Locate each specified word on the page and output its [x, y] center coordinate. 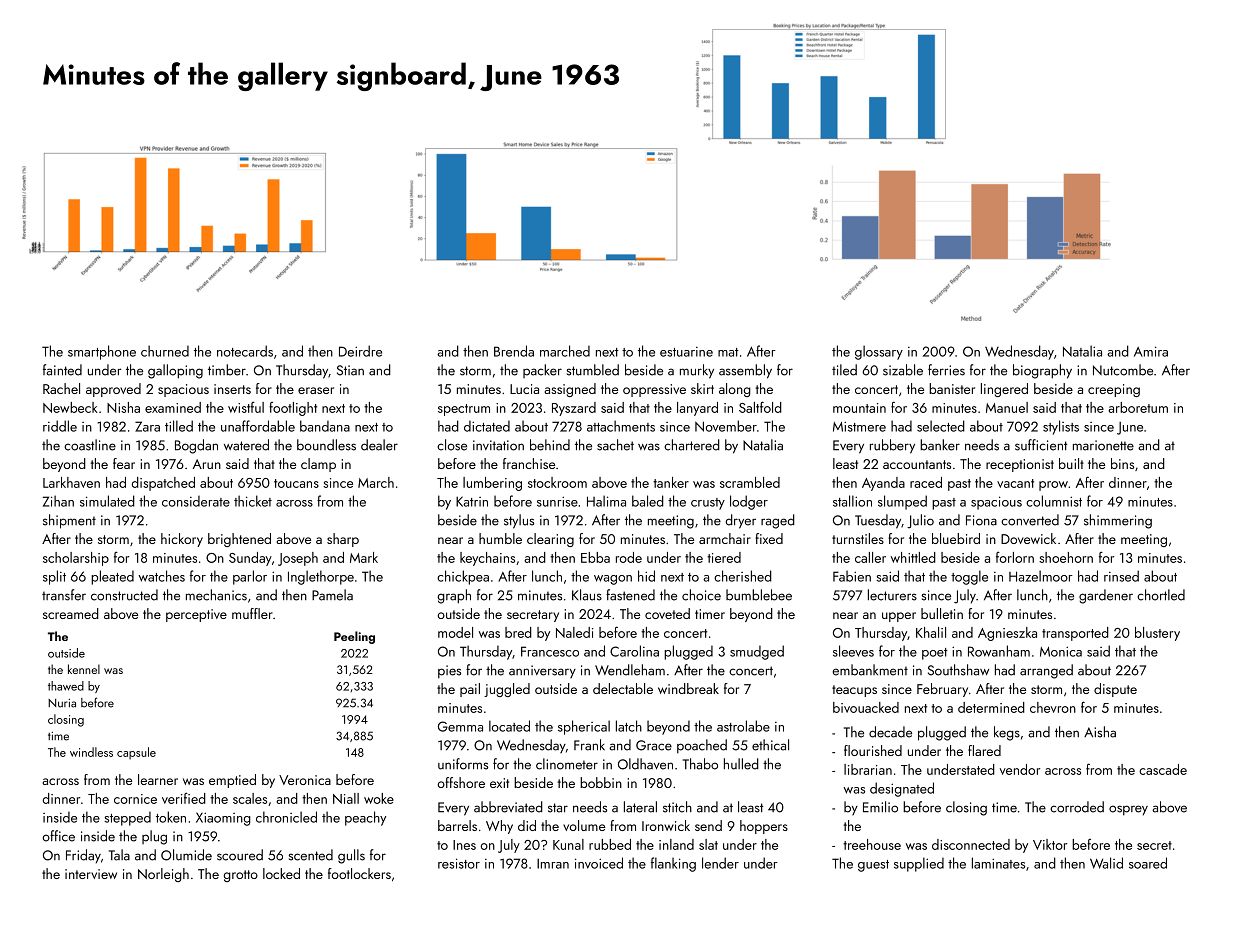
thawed [66, 686]
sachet [615, 445]
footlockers [359, 873]
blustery [1157, 634]
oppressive [654, 390]
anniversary [542, 671]
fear [124, 463]
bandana [325, 426]
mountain [859, 408]
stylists [1061, 427]
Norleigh [163, 875]
